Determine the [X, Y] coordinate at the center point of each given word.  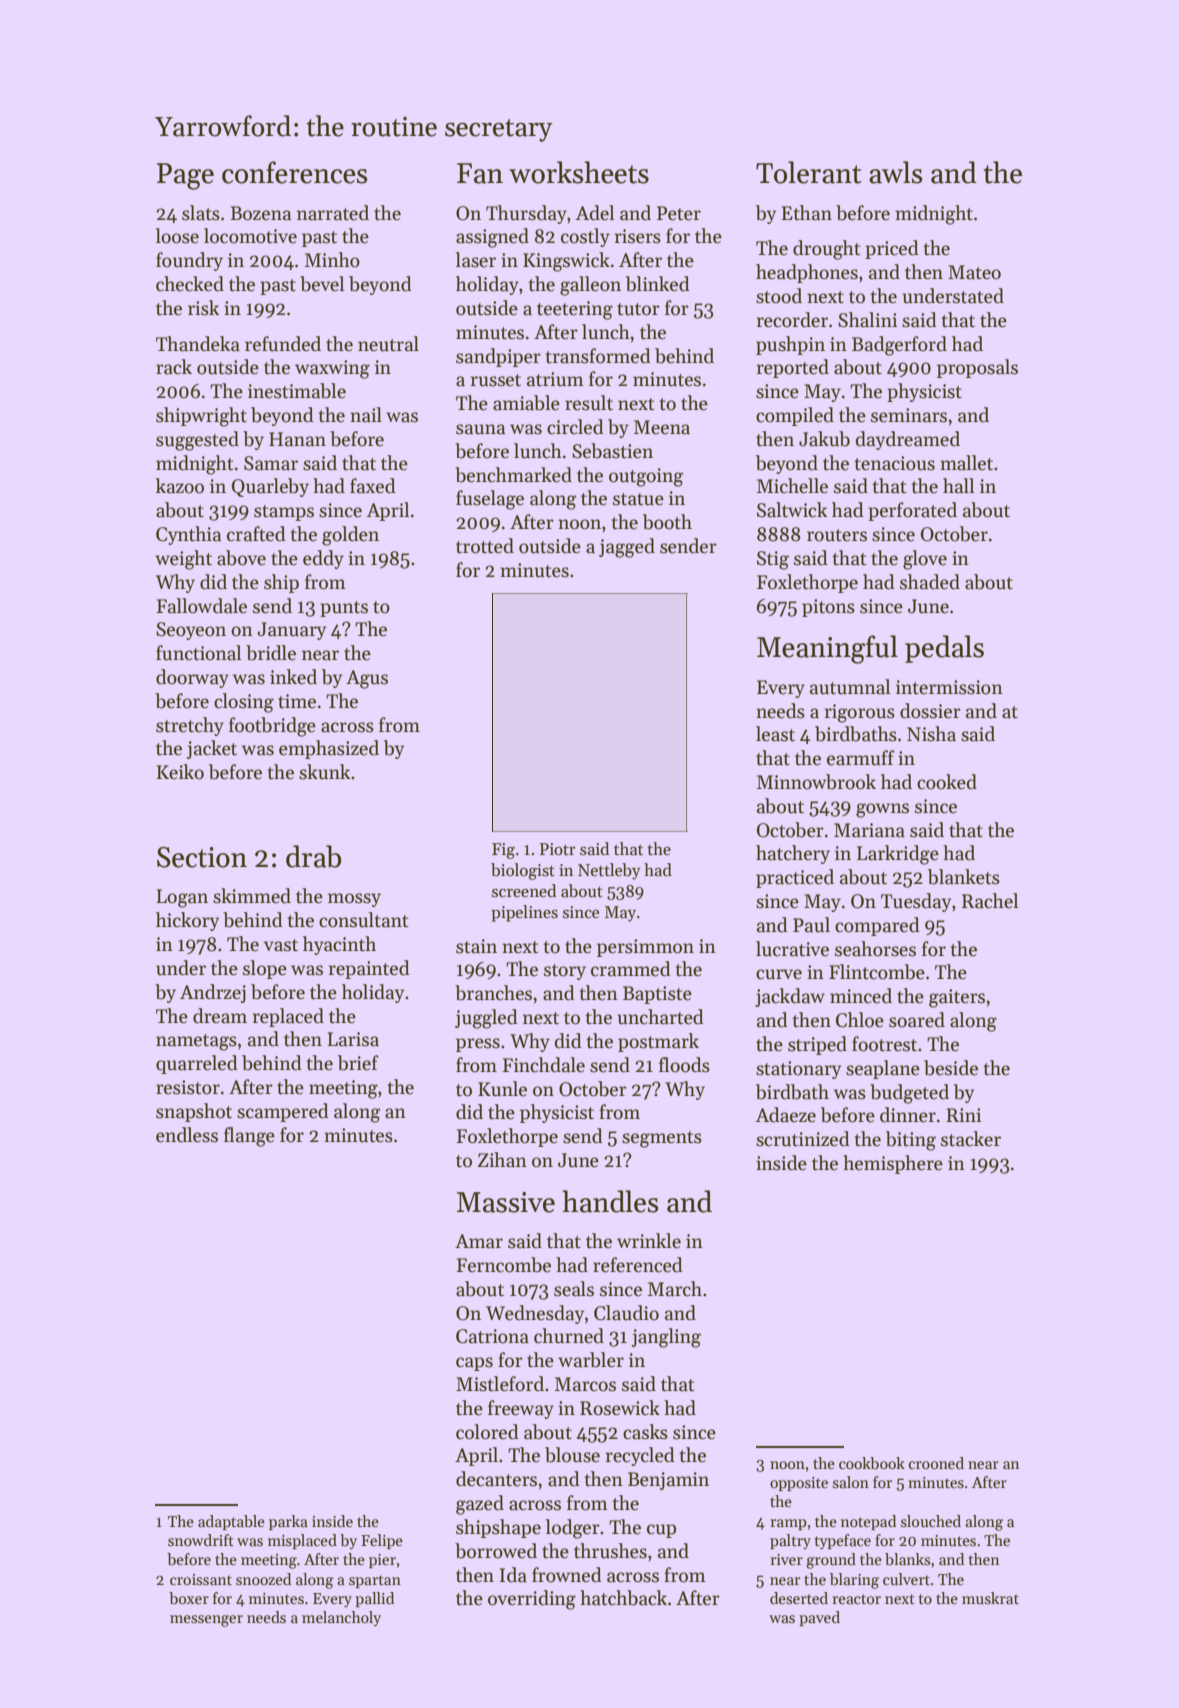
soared [917, 1020]
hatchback [623, 1598]
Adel [595, 213]
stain [476, 946]
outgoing [646, 477]
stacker [971, 1139]
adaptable [231, 1522]
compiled [795, 416]
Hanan [297, 439]
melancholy [341, 1618]
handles [610, 1201]
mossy [354, 900]
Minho [332, 260]
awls [895, 172]
